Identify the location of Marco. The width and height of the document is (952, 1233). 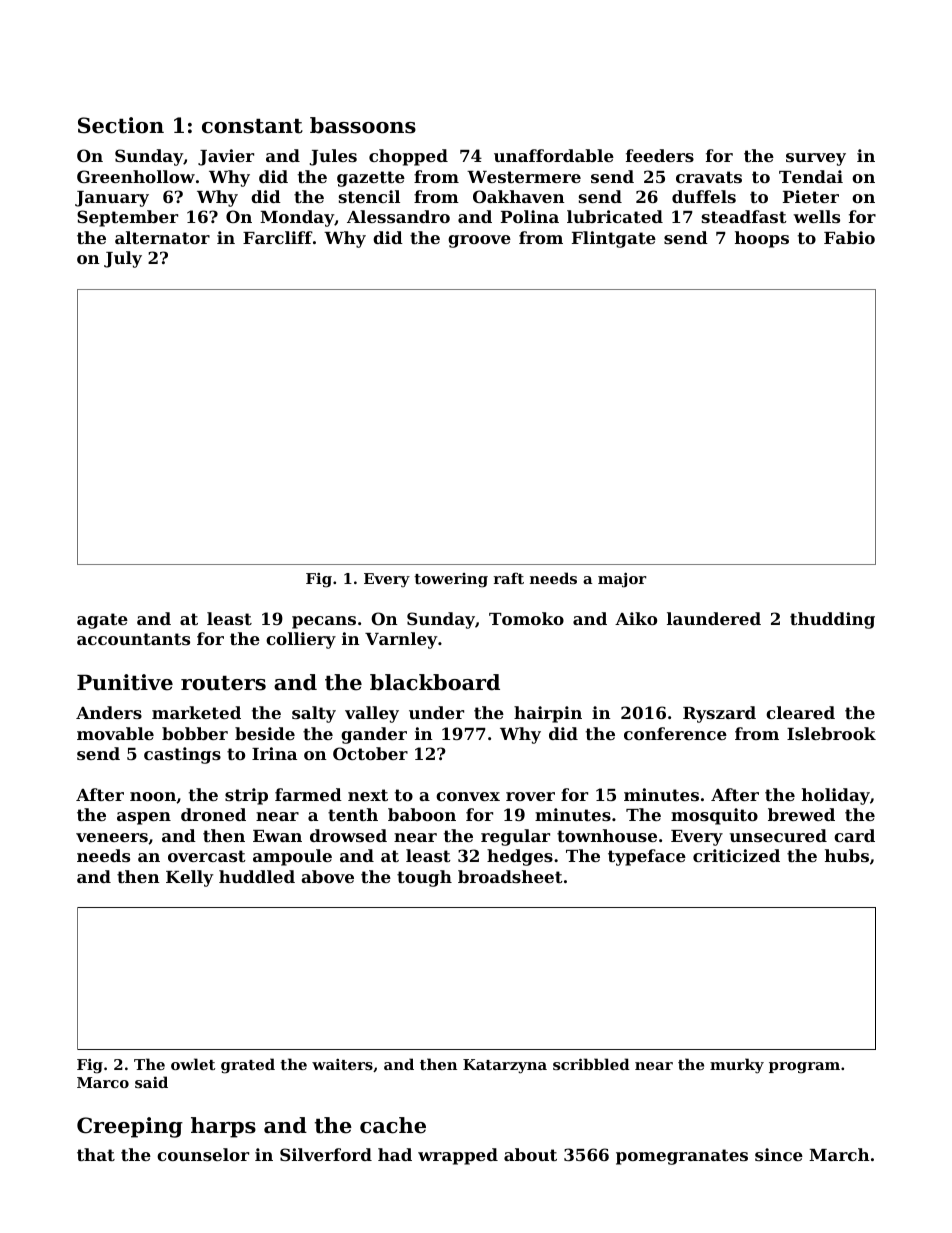
(103, 1082).
